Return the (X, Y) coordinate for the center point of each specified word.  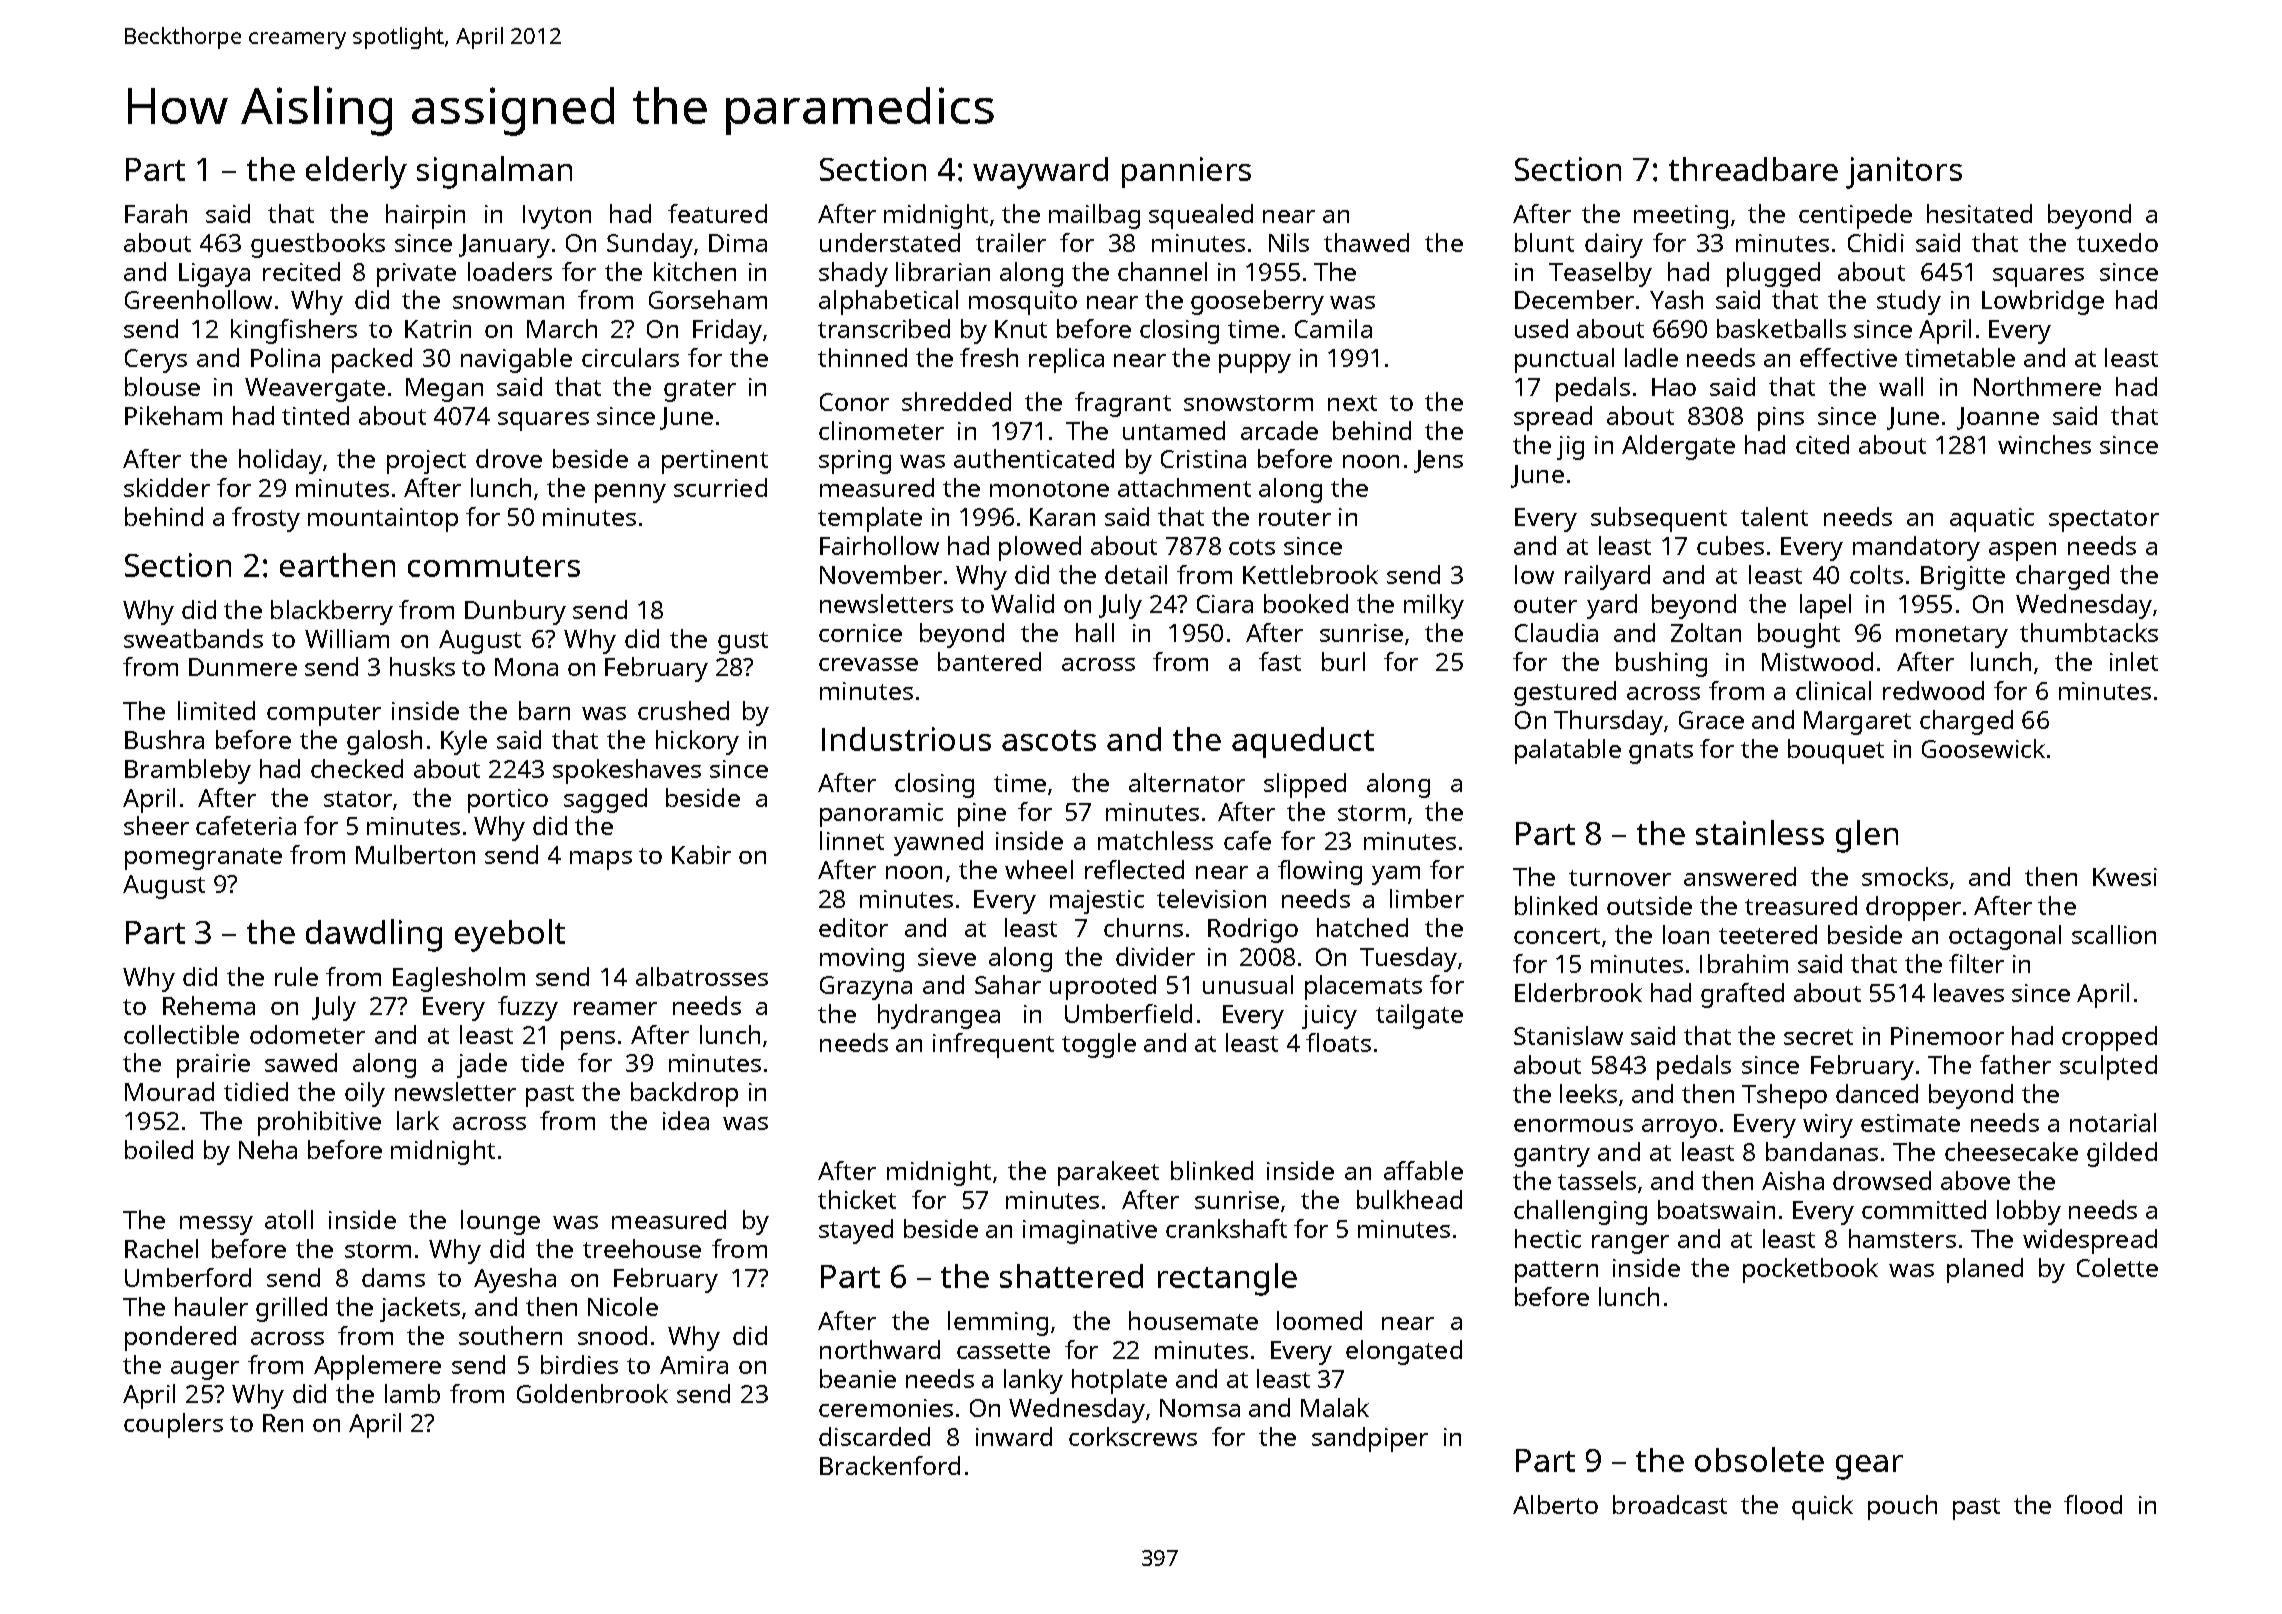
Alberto (1555, 1504)
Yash (1676, 299)
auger (205, 1370)
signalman (494, 172)
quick (1822, 1507)
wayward (1040, 173)
